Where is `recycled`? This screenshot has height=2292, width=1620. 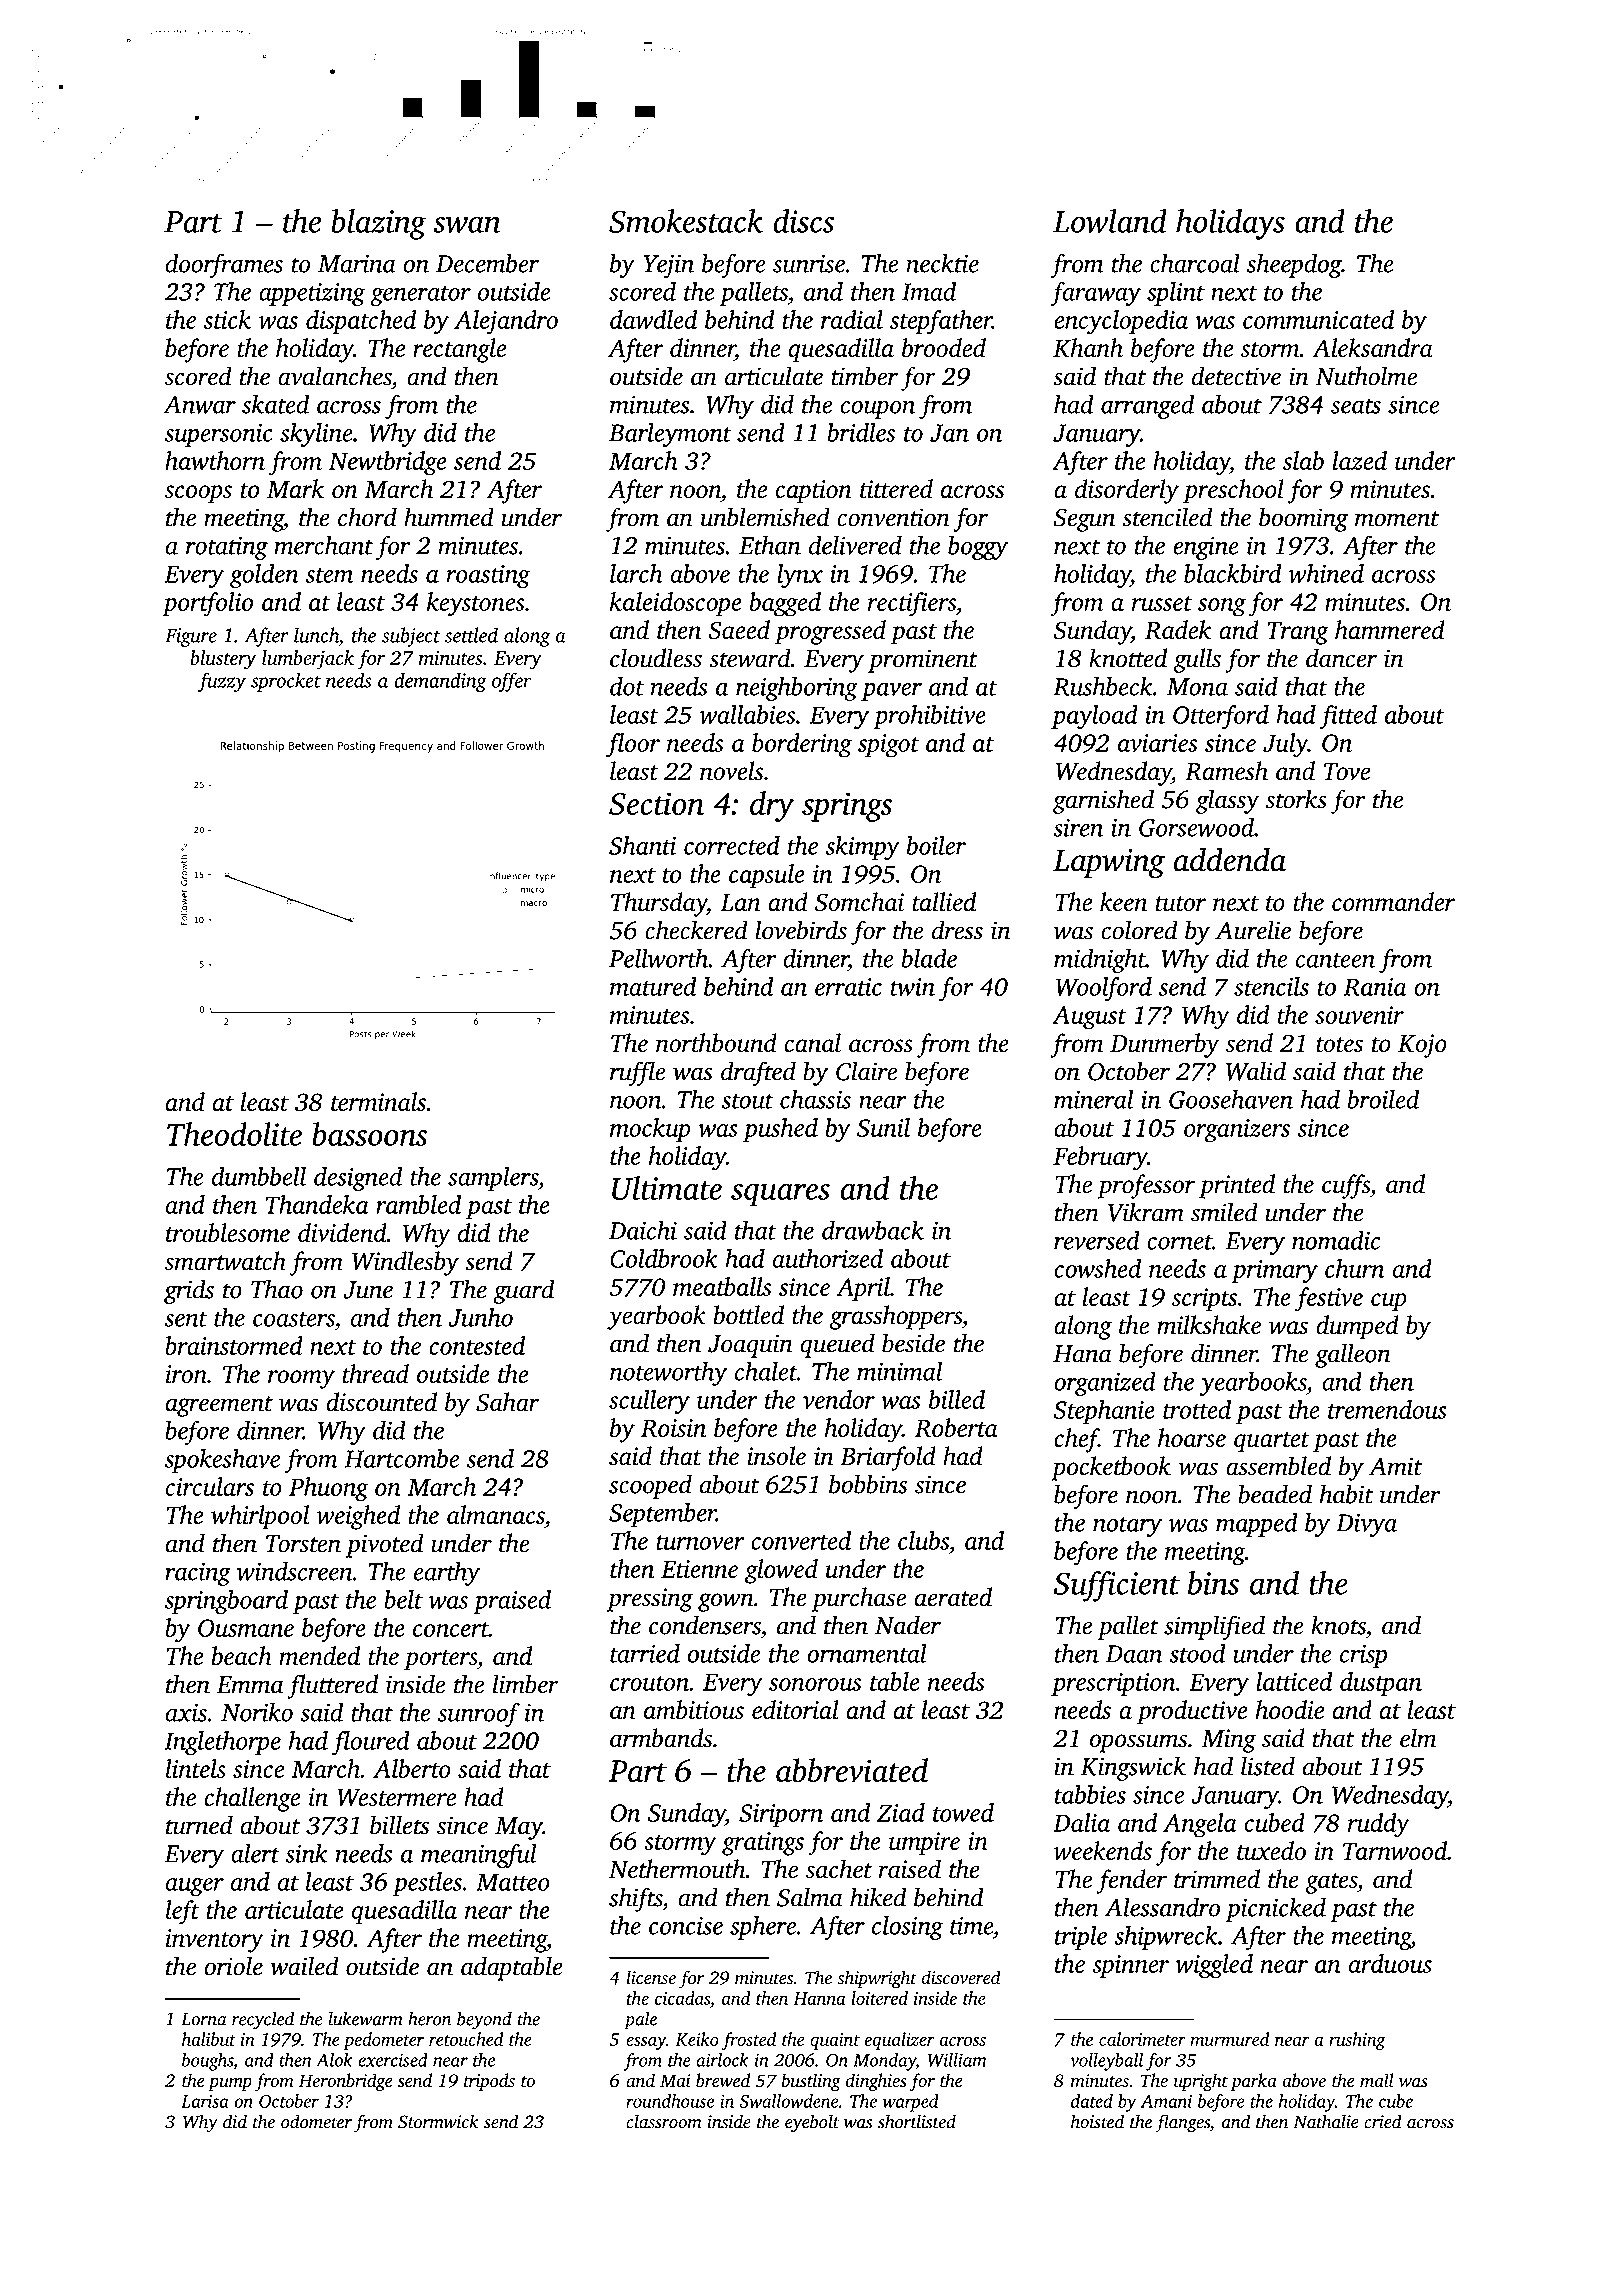 recycled is located at coordinates (263, 2020).
